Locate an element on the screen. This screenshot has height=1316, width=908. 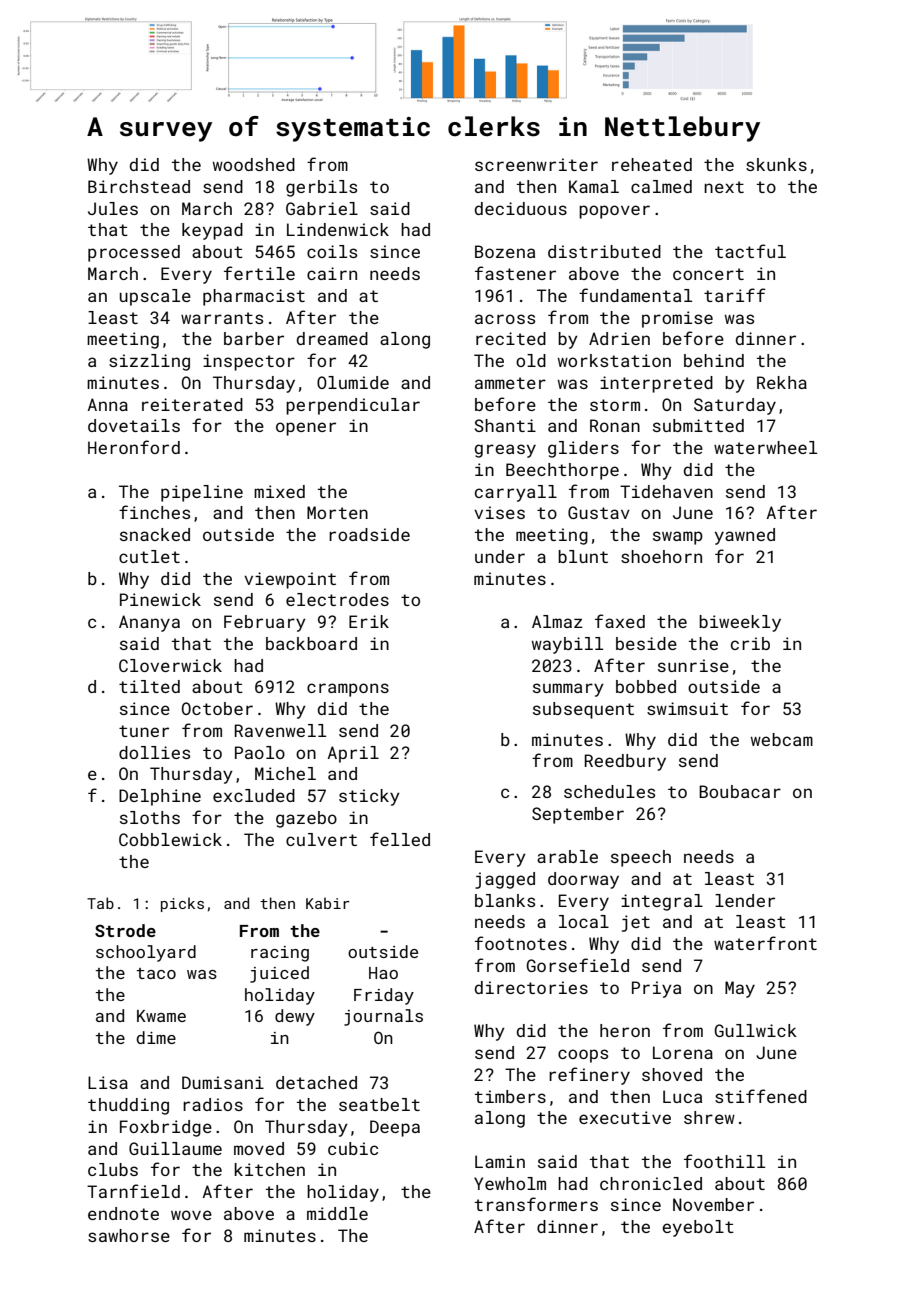
deciduous is located at coordinates (521, 208).
